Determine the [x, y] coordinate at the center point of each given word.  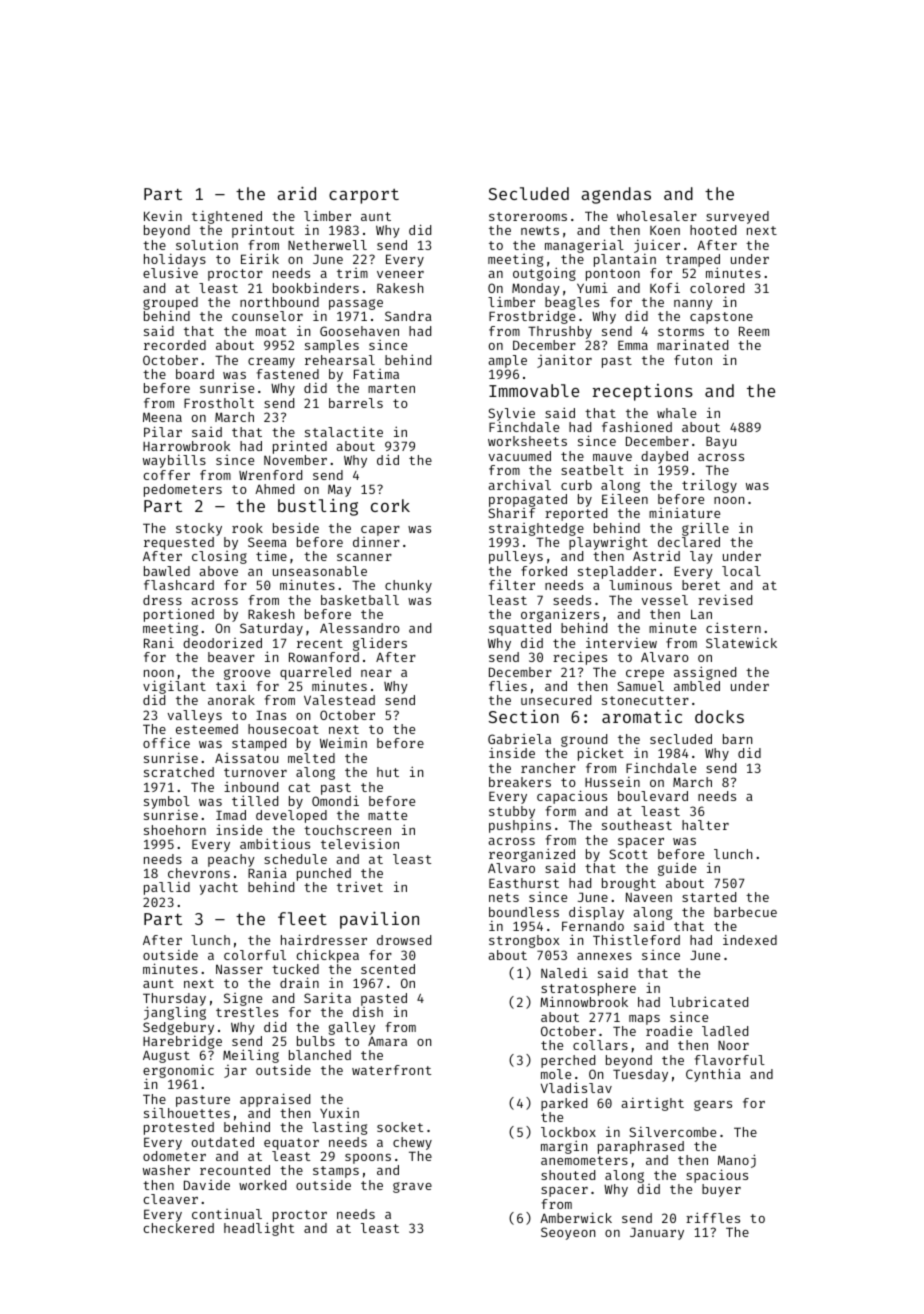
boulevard [653, 796]
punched [324, 874]
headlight [259, 1229]
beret [701, 585]
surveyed [737, 217]
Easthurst [524, 883]
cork [390, 505]
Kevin [163, 216]
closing [219, 557]
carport [364, 196]
